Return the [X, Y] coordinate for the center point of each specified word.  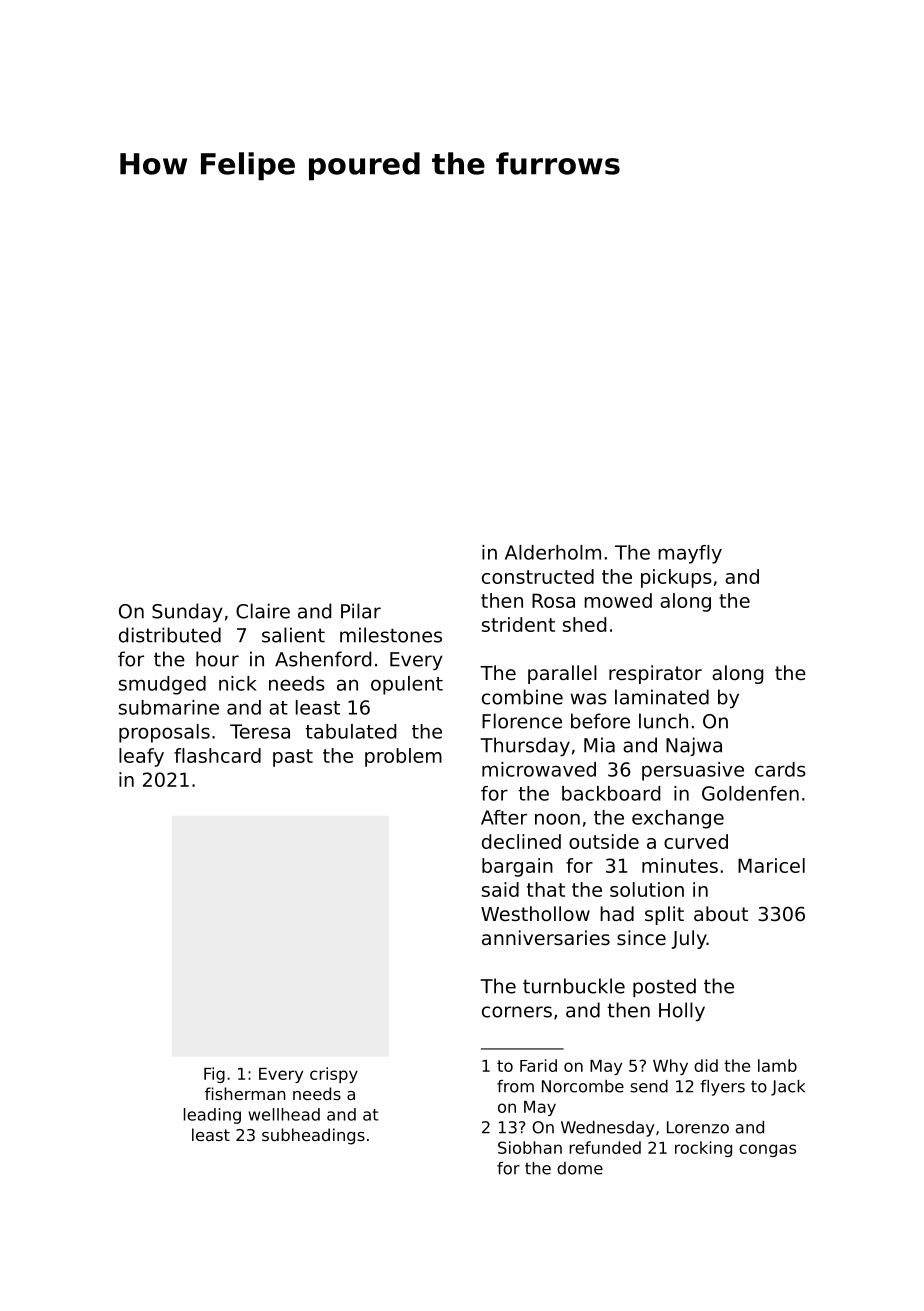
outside [604, 841]
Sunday [187, 612]
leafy [141, 757]
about [721, 913]
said [500, 889]
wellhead [284, 1114]
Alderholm [553, 552]
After [504, 817]
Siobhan [530, 1147]
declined [521, 841]
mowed [618, 600]
